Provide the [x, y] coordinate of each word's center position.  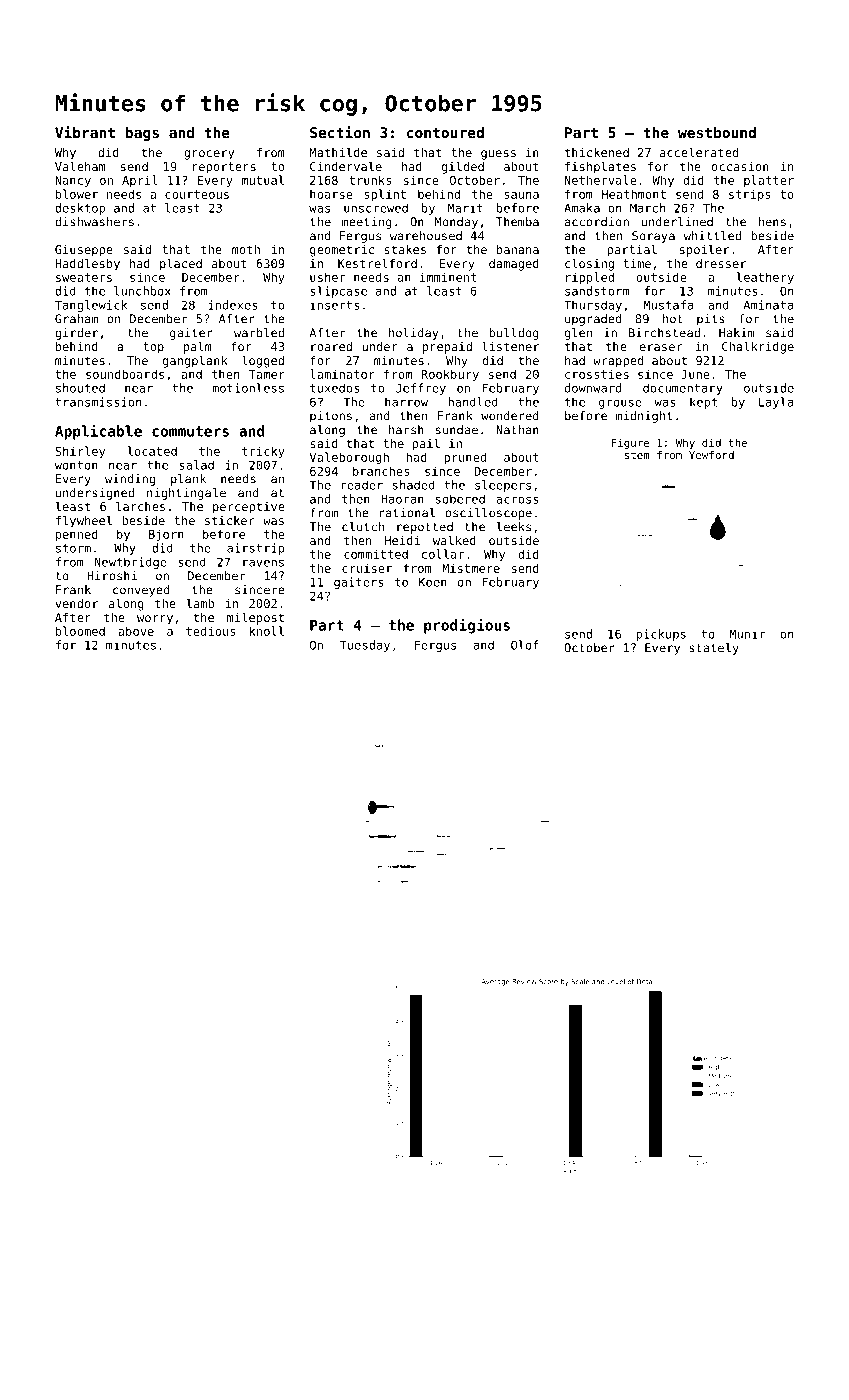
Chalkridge [758, 347]
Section [340, 132]
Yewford [711, 455]
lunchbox [142, 291]
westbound [717, 132]
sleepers [503, 486]
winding [130, 480]
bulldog [514, 334]
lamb [200, 603]
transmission [98, 402]
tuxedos [335, 388]
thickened [597, 152]
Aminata [769, 305]
